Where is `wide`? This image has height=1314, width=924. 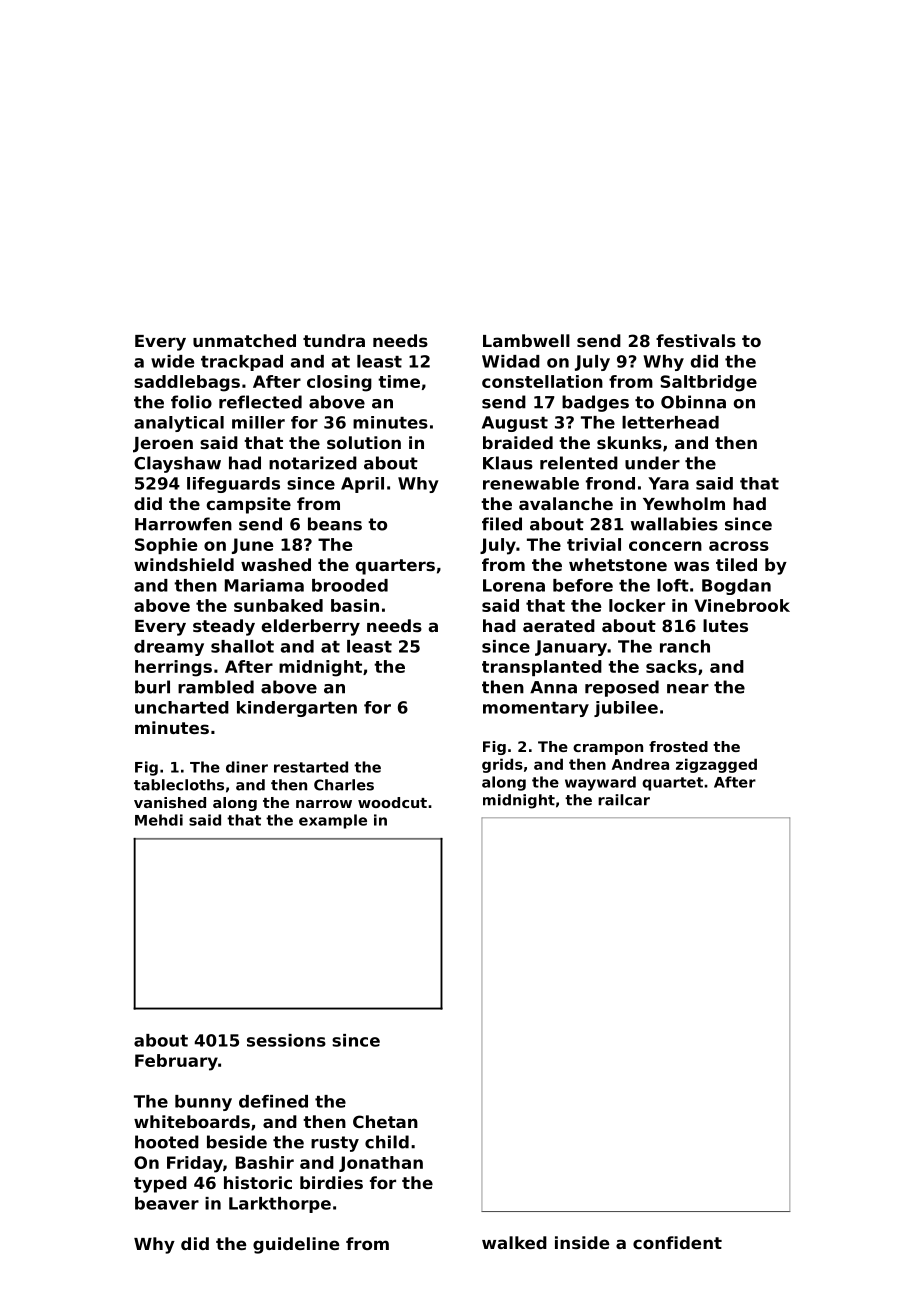
wide is located at coordinates (172, 361).
